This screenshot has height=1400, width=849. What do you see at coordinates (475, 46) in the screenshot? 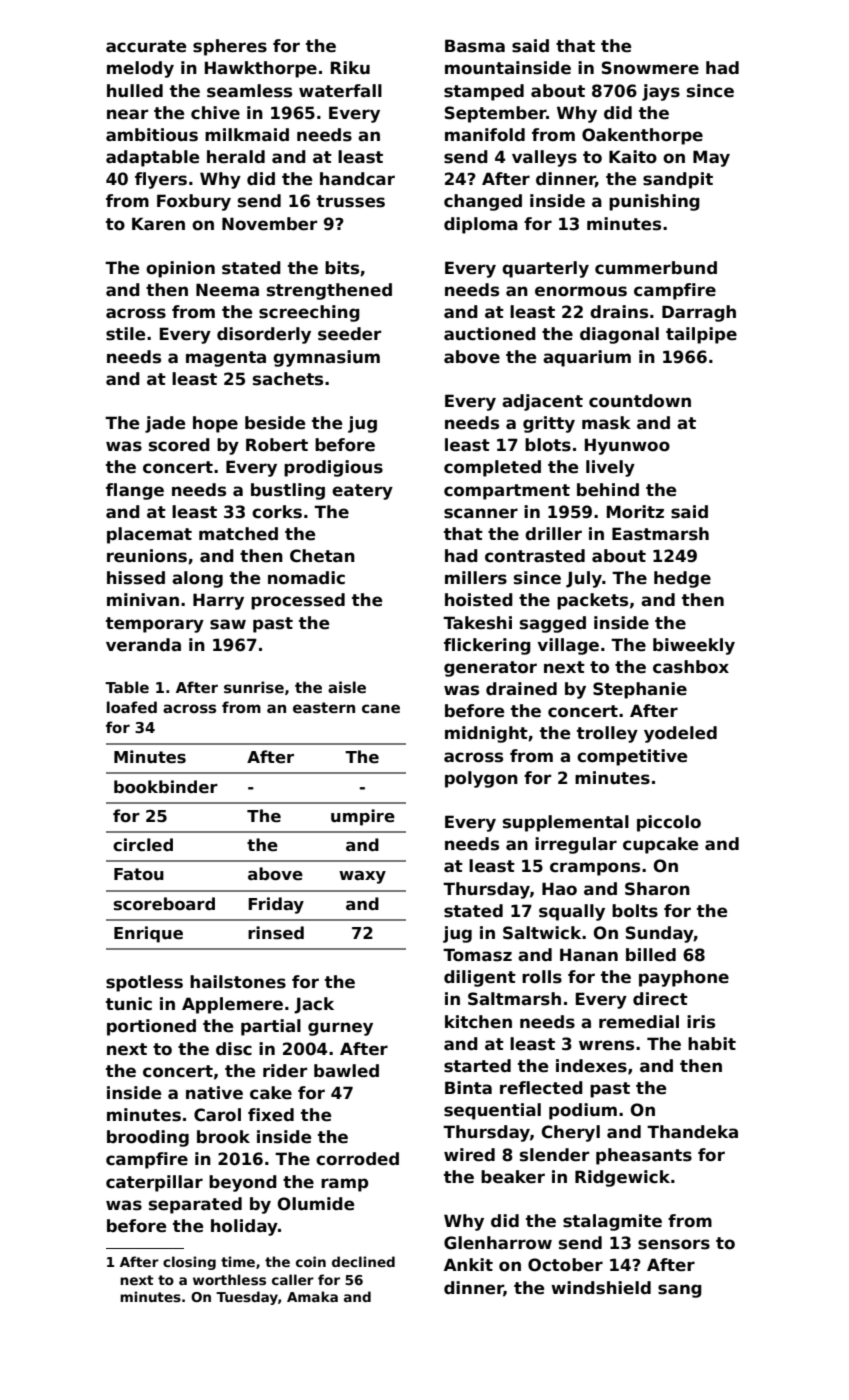
I see `Basma` at bounding box center [475, 46].
